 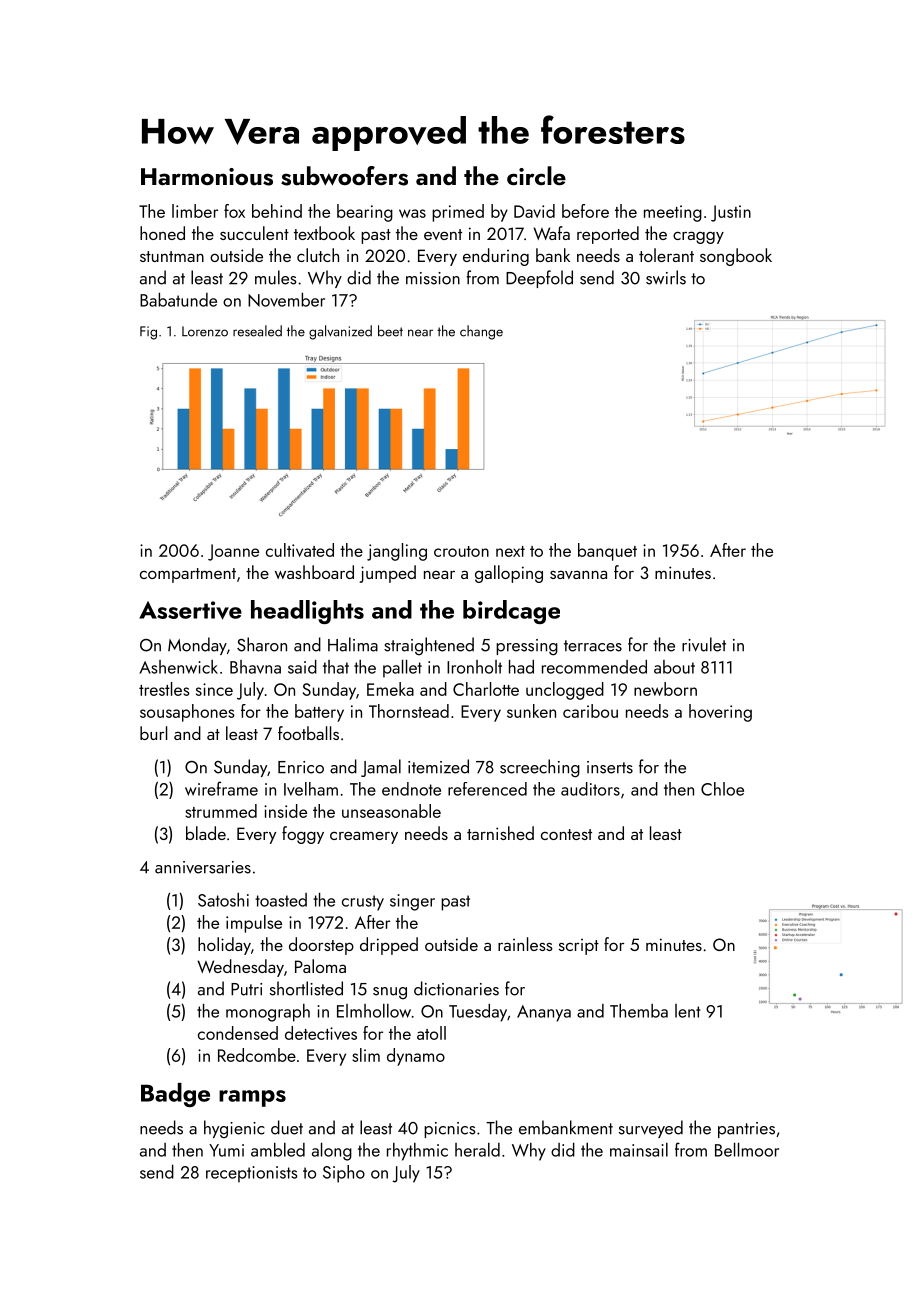 What do you see at coordinates (251, 1174) in the image?
I see `receptionists` at bounding box center [251, 1174].
